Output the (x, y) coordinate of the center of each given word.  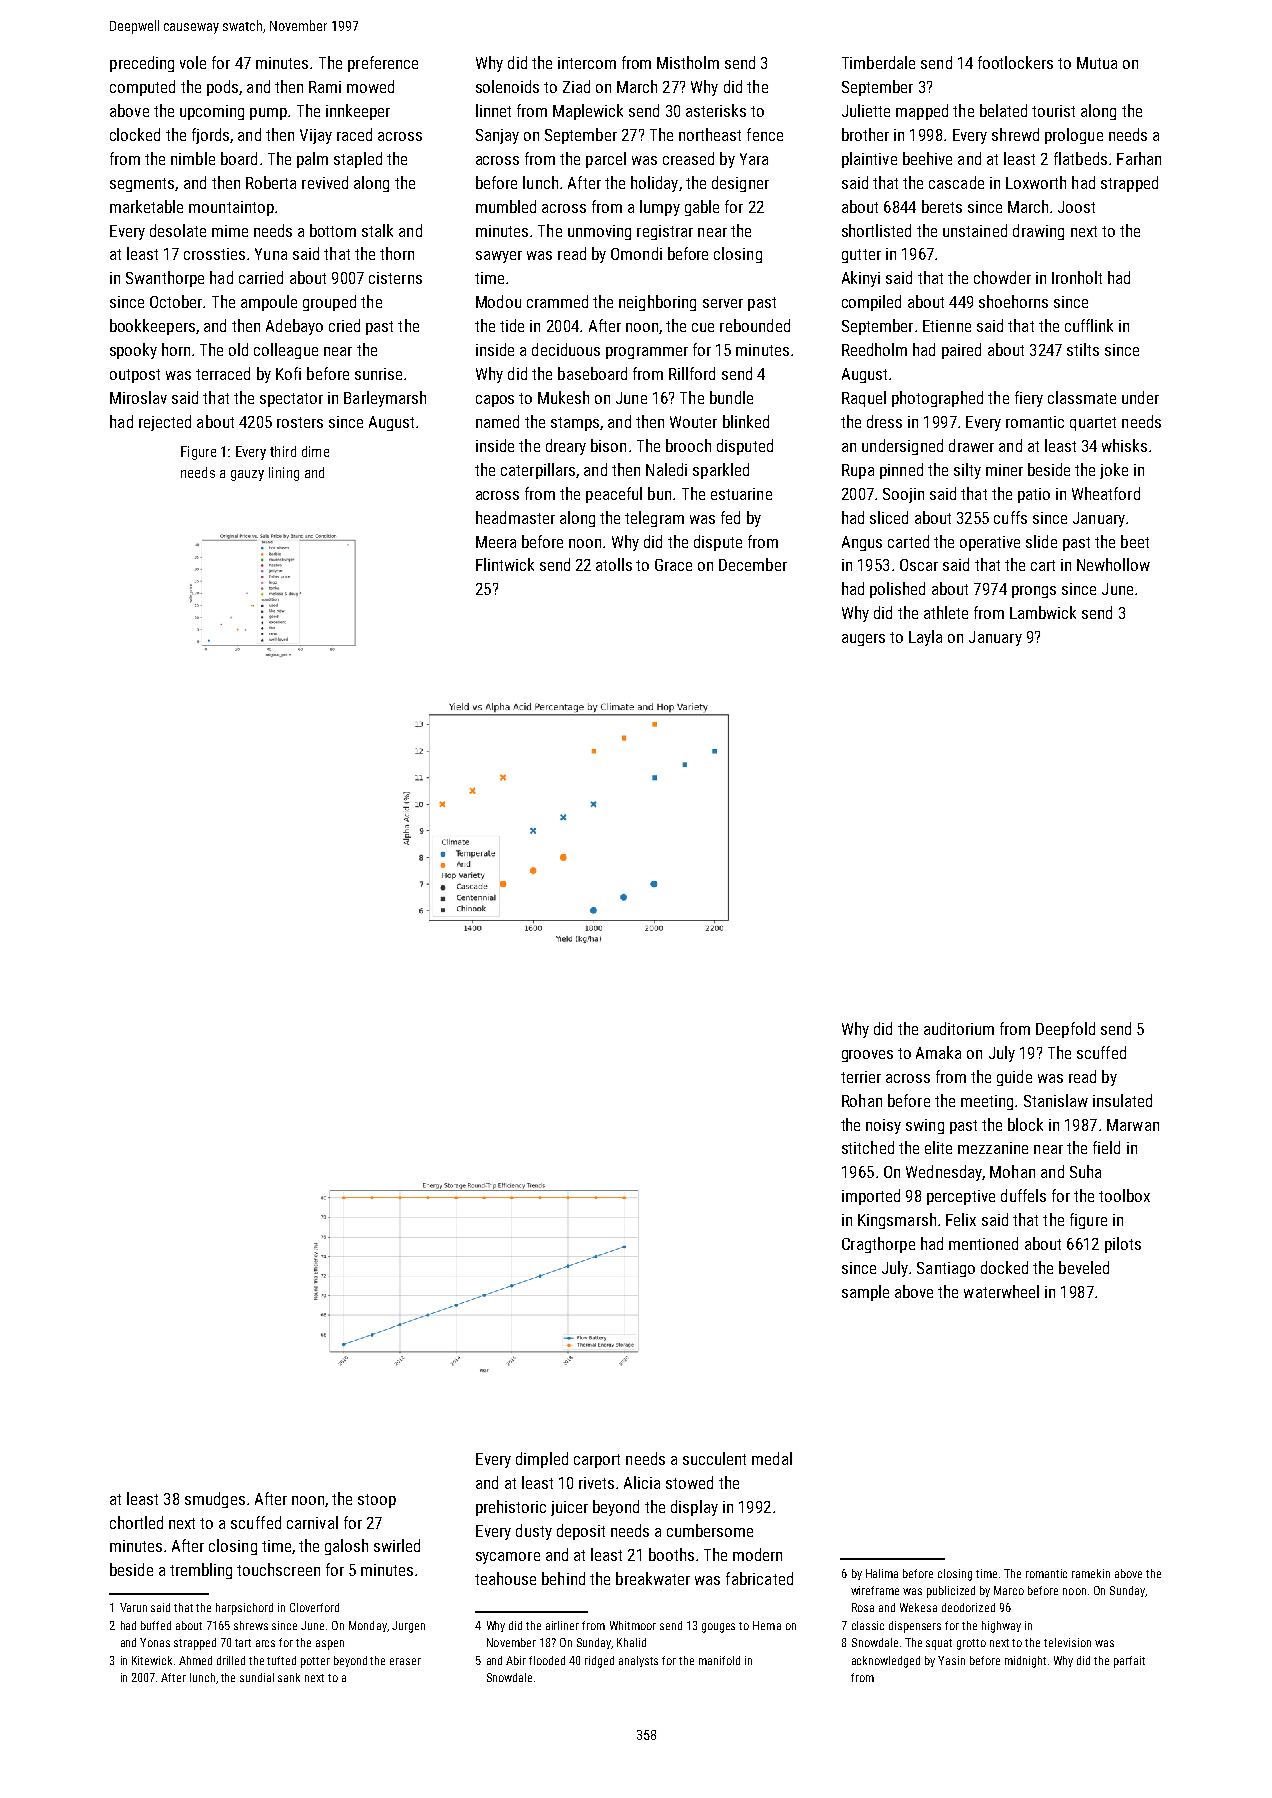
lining (284, 474)
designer (740, 184)
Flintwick (505, 564)
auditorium (959, 1028)
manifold (719, 1660)
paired (961, 351)
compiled (871, 303)
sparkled (721, 471)
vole (193, 62)
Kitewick (152, 1660)
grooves (867, 1056)
